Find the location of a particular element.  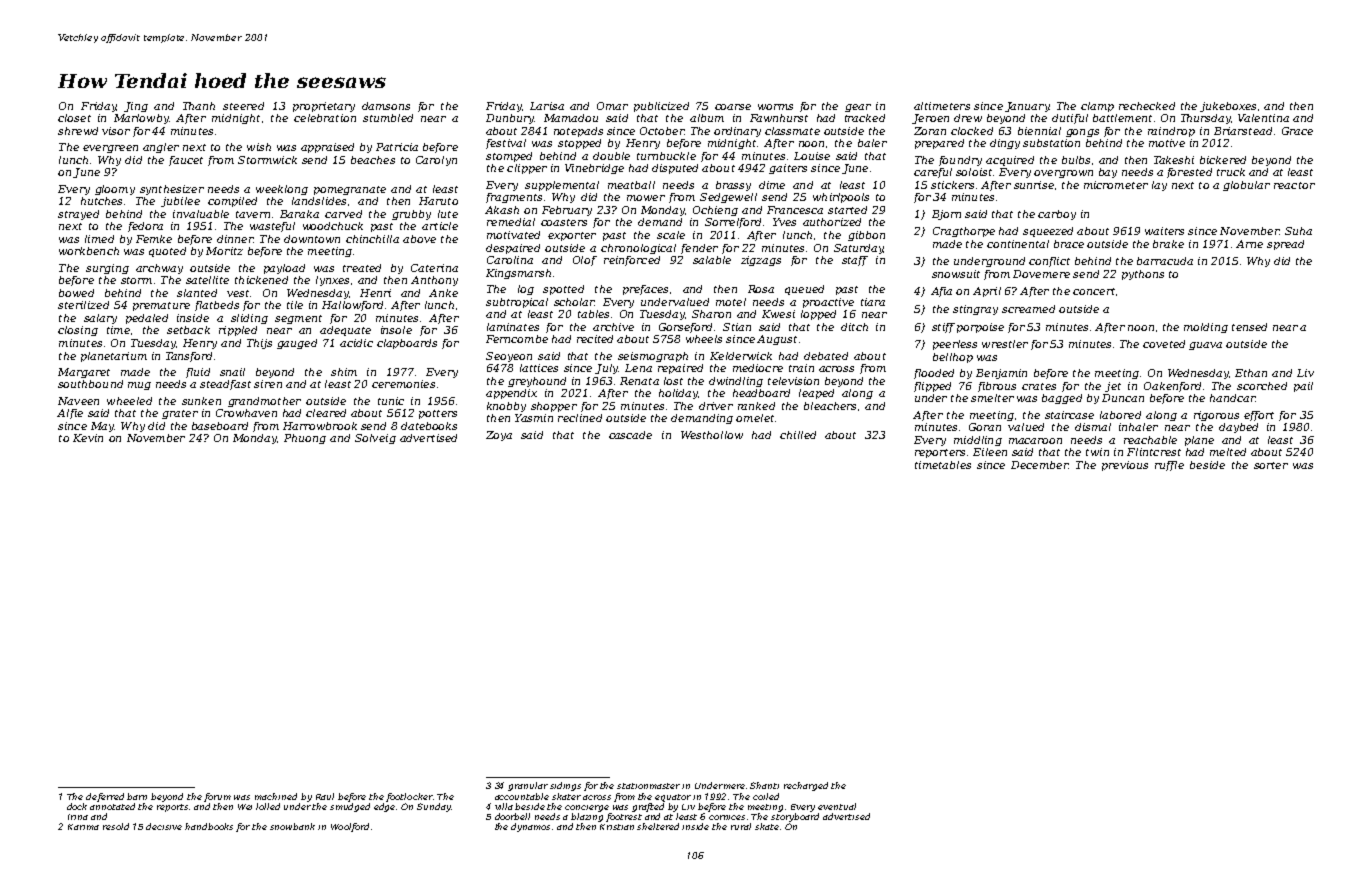

sterilized is located at coordinates (83, 305).
